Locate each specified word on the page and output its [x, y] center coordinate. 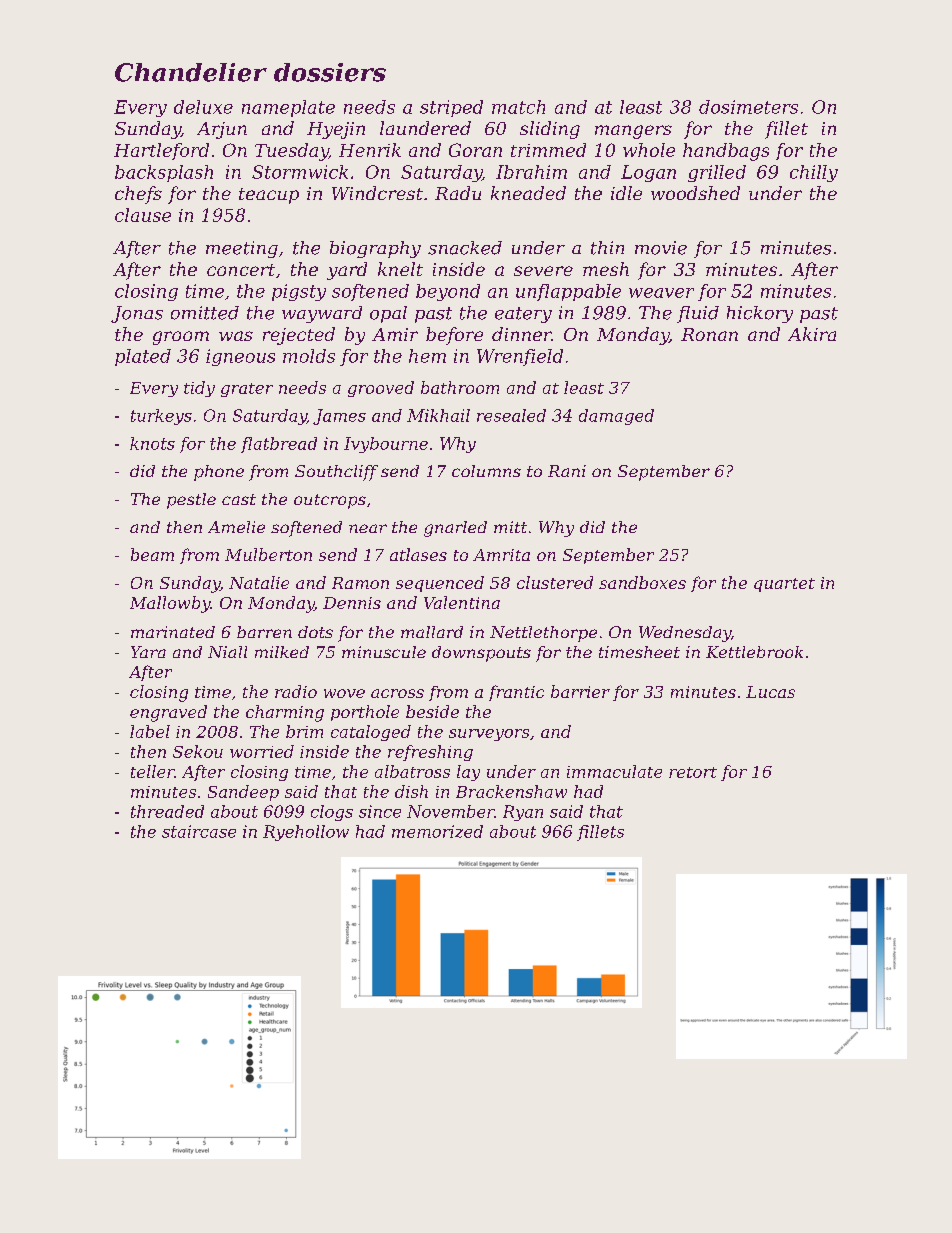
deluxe [203, 107]
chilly [814, 173]
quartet [784, 585]
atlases [418, 554]
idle [626, 193]
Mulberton [268, 554]
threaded [167, 811]
